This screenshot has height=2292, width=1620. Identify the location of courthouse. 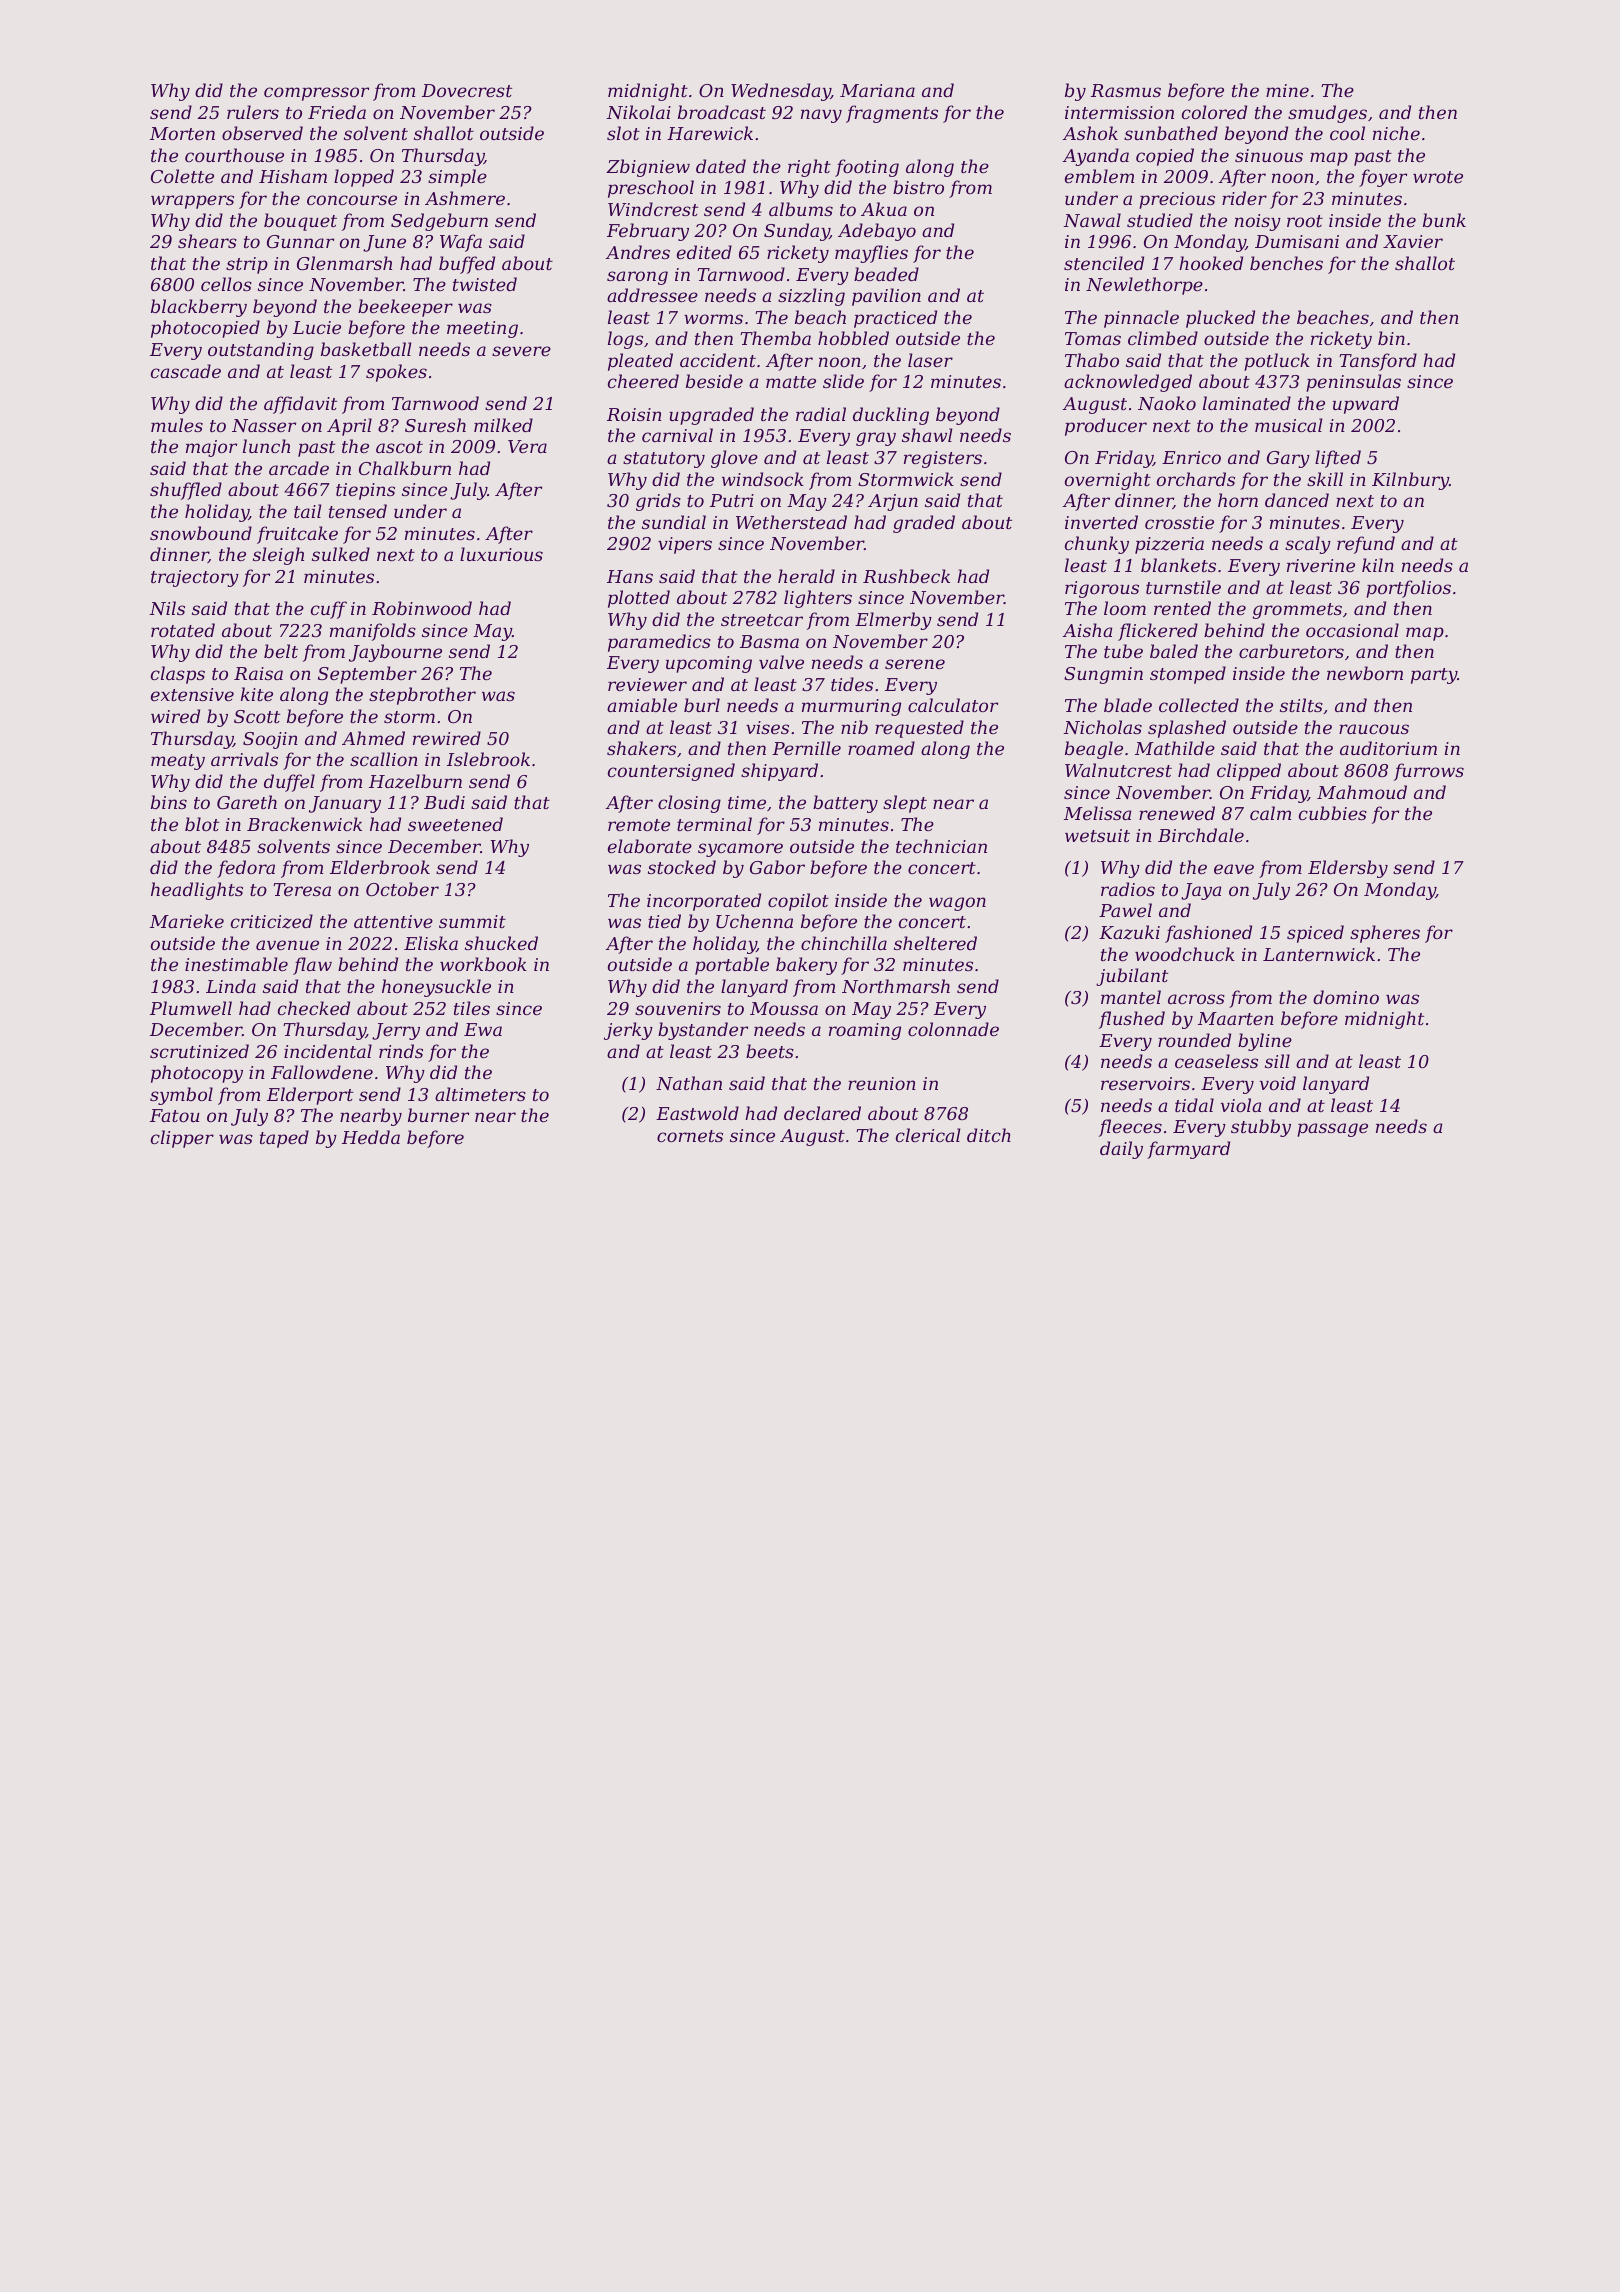
(234, 155).
